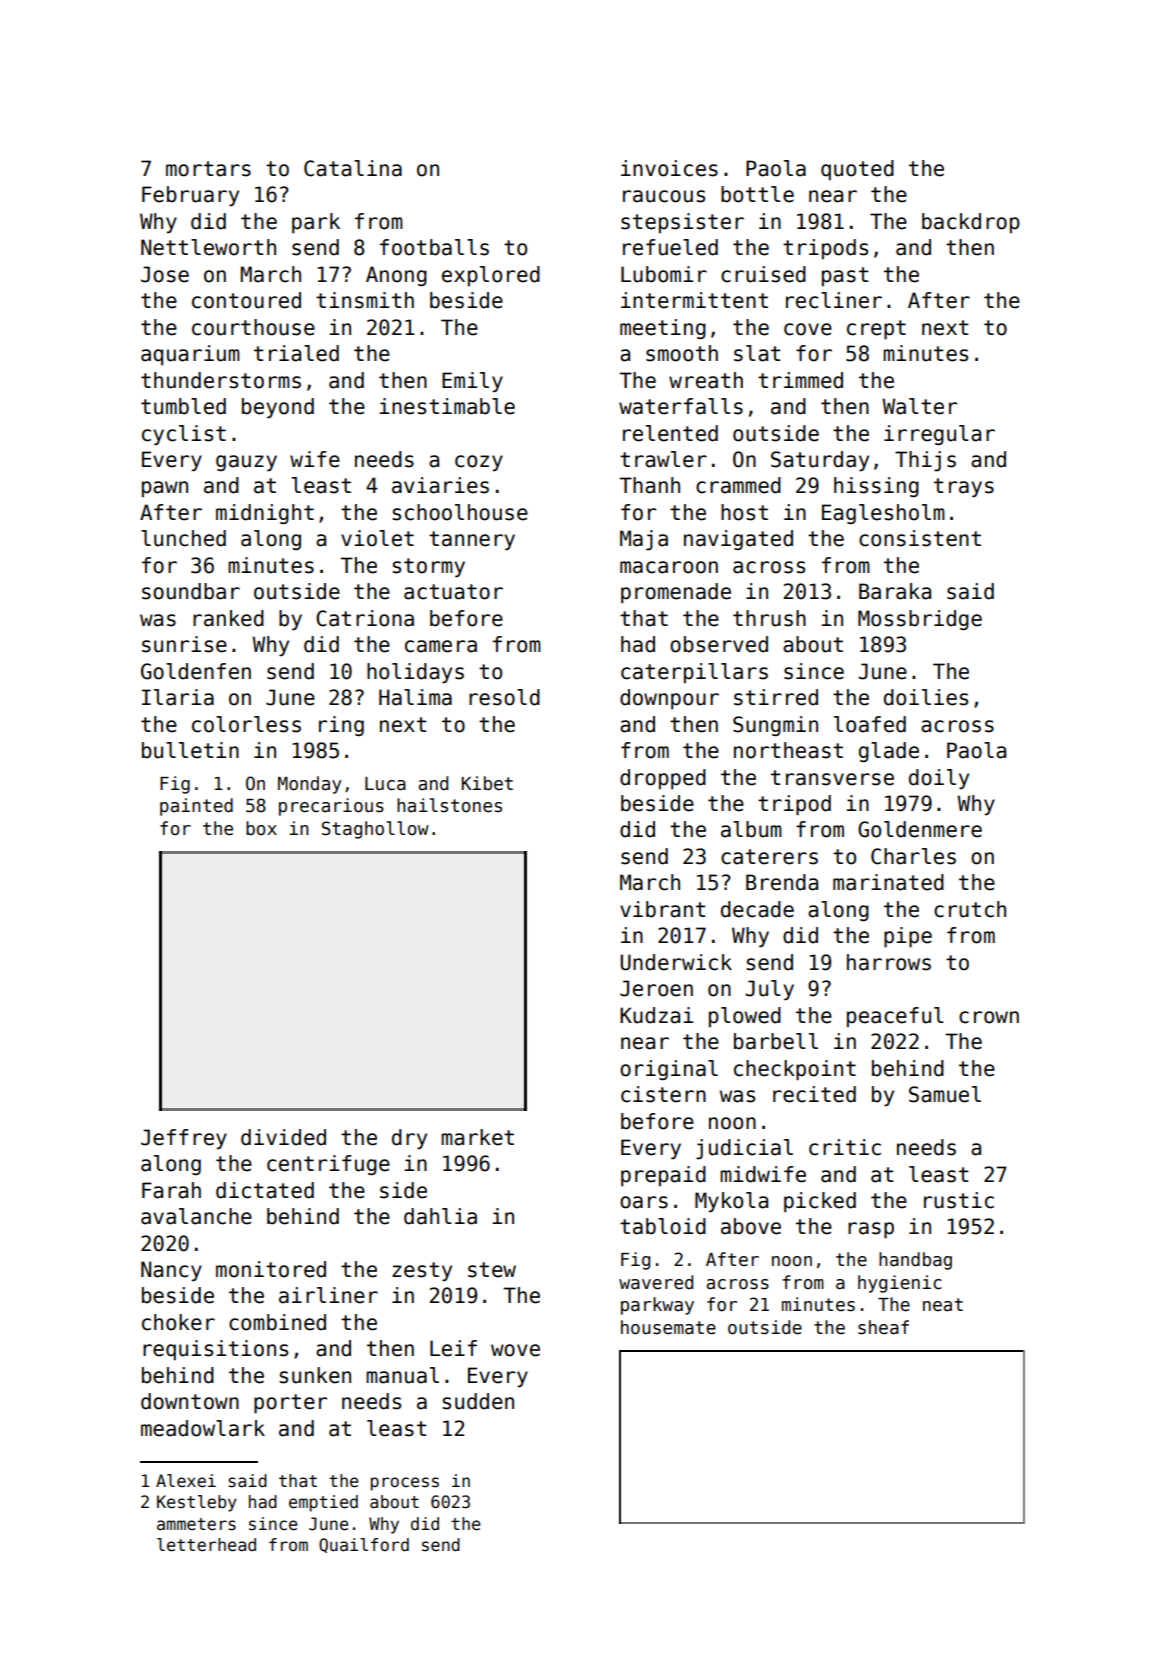 The image size is (1165, 1654). Describe the element at coordinates (364, 1545) in the page. I see `Quailford` at that location.
